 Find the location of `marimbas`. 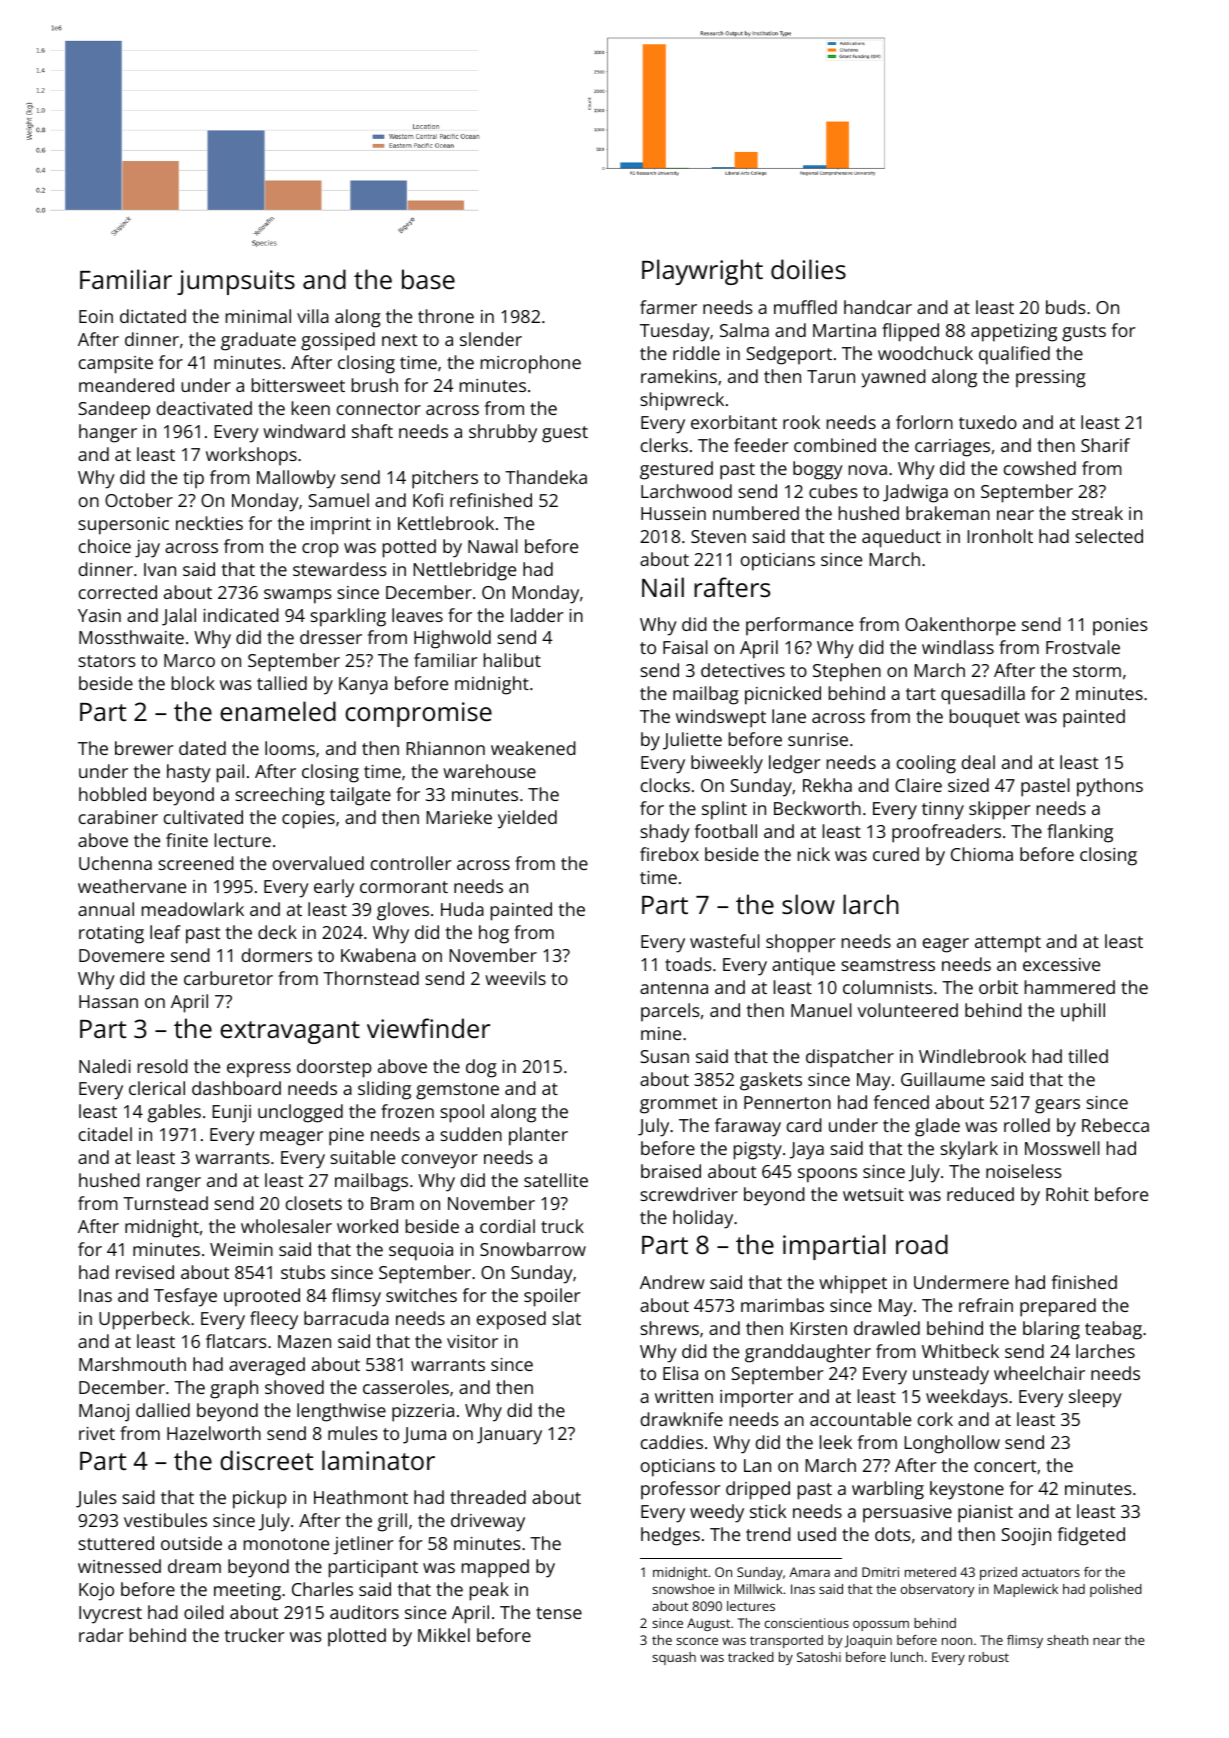

marimbas is located at coordinates (782, 1305).
